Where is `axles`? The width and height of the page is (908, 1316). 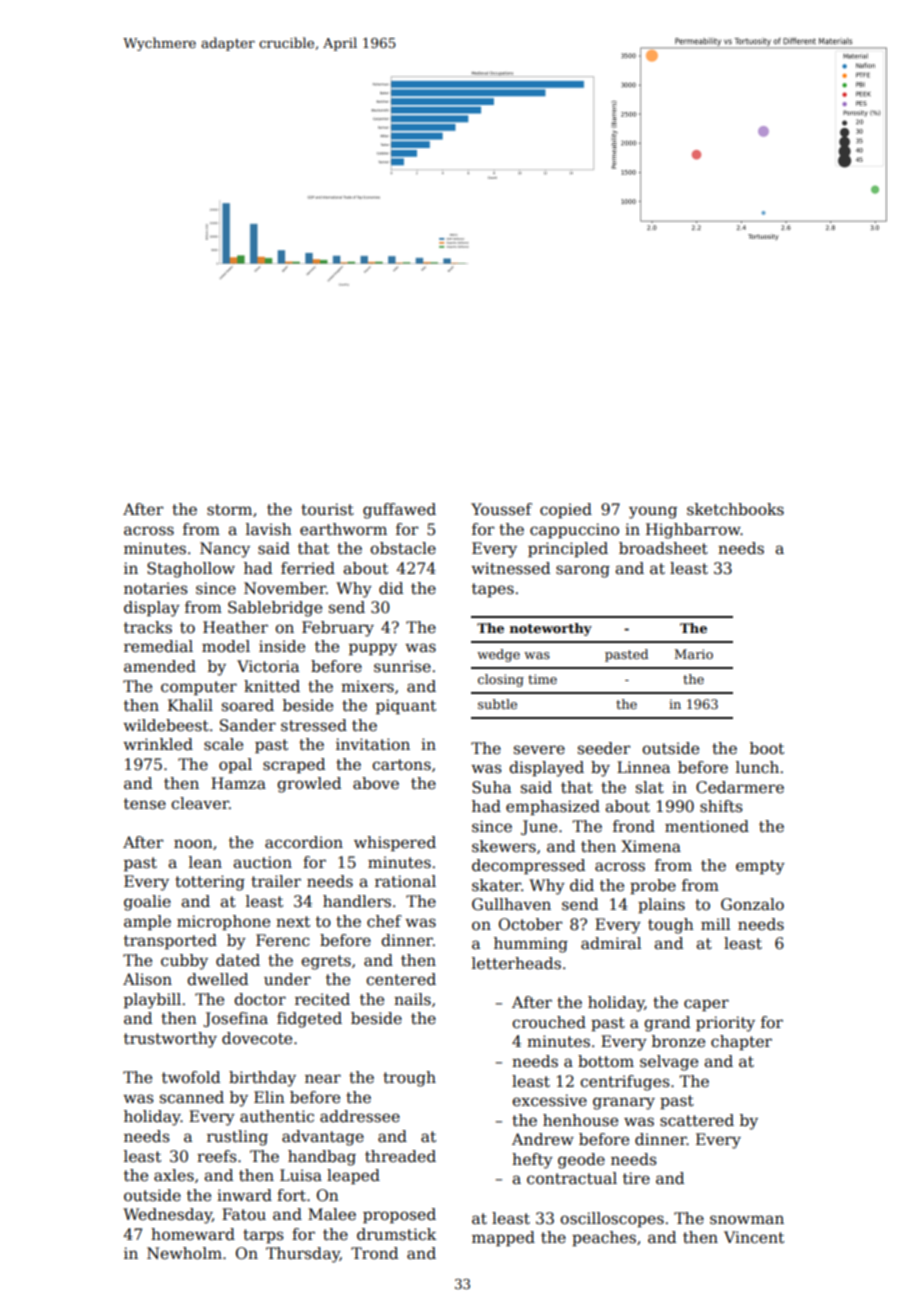 axles is located at coordinates (174, 1175).
